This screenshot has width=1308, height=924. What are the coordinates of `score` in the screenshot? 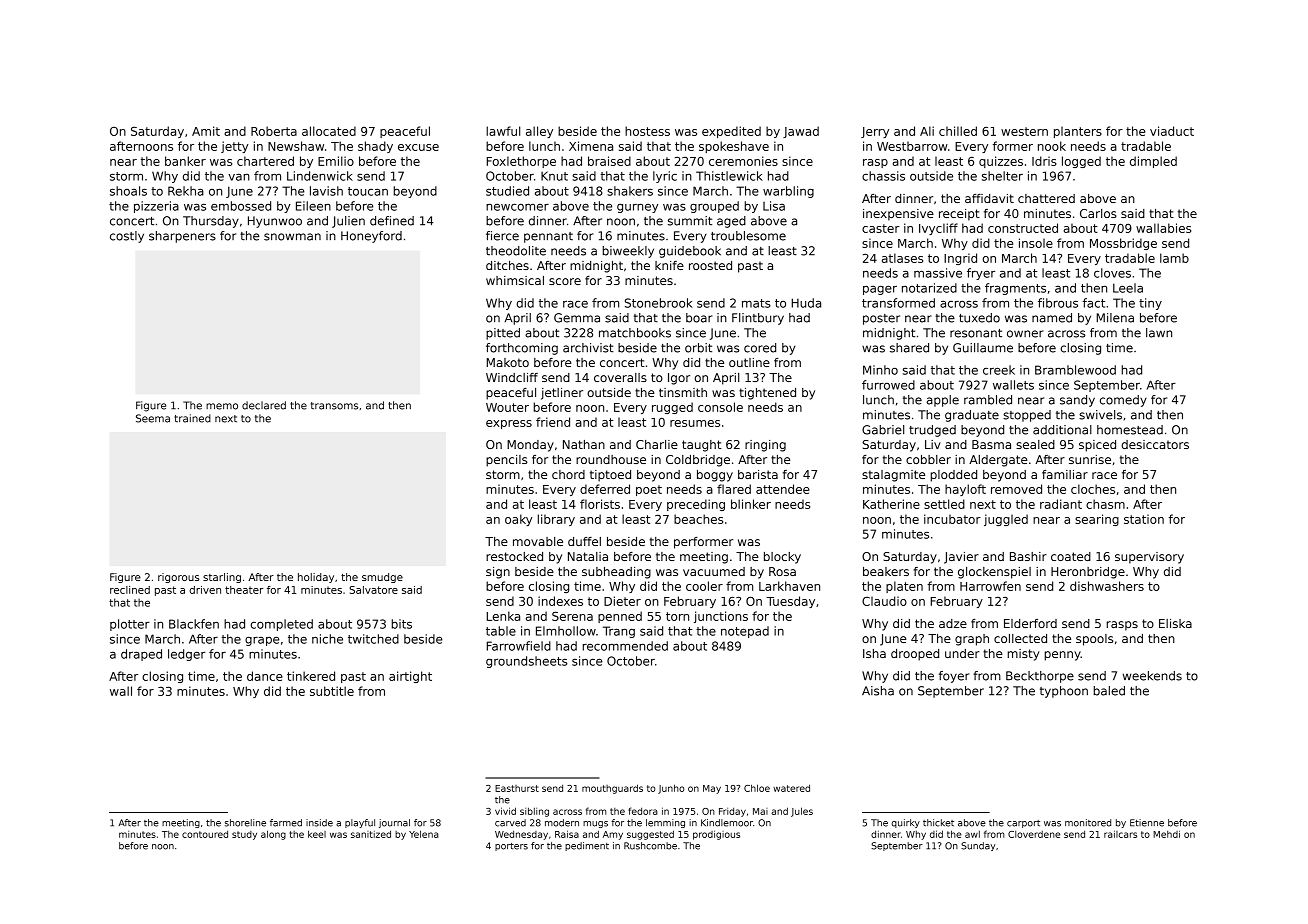 It's located at (565, 281).
